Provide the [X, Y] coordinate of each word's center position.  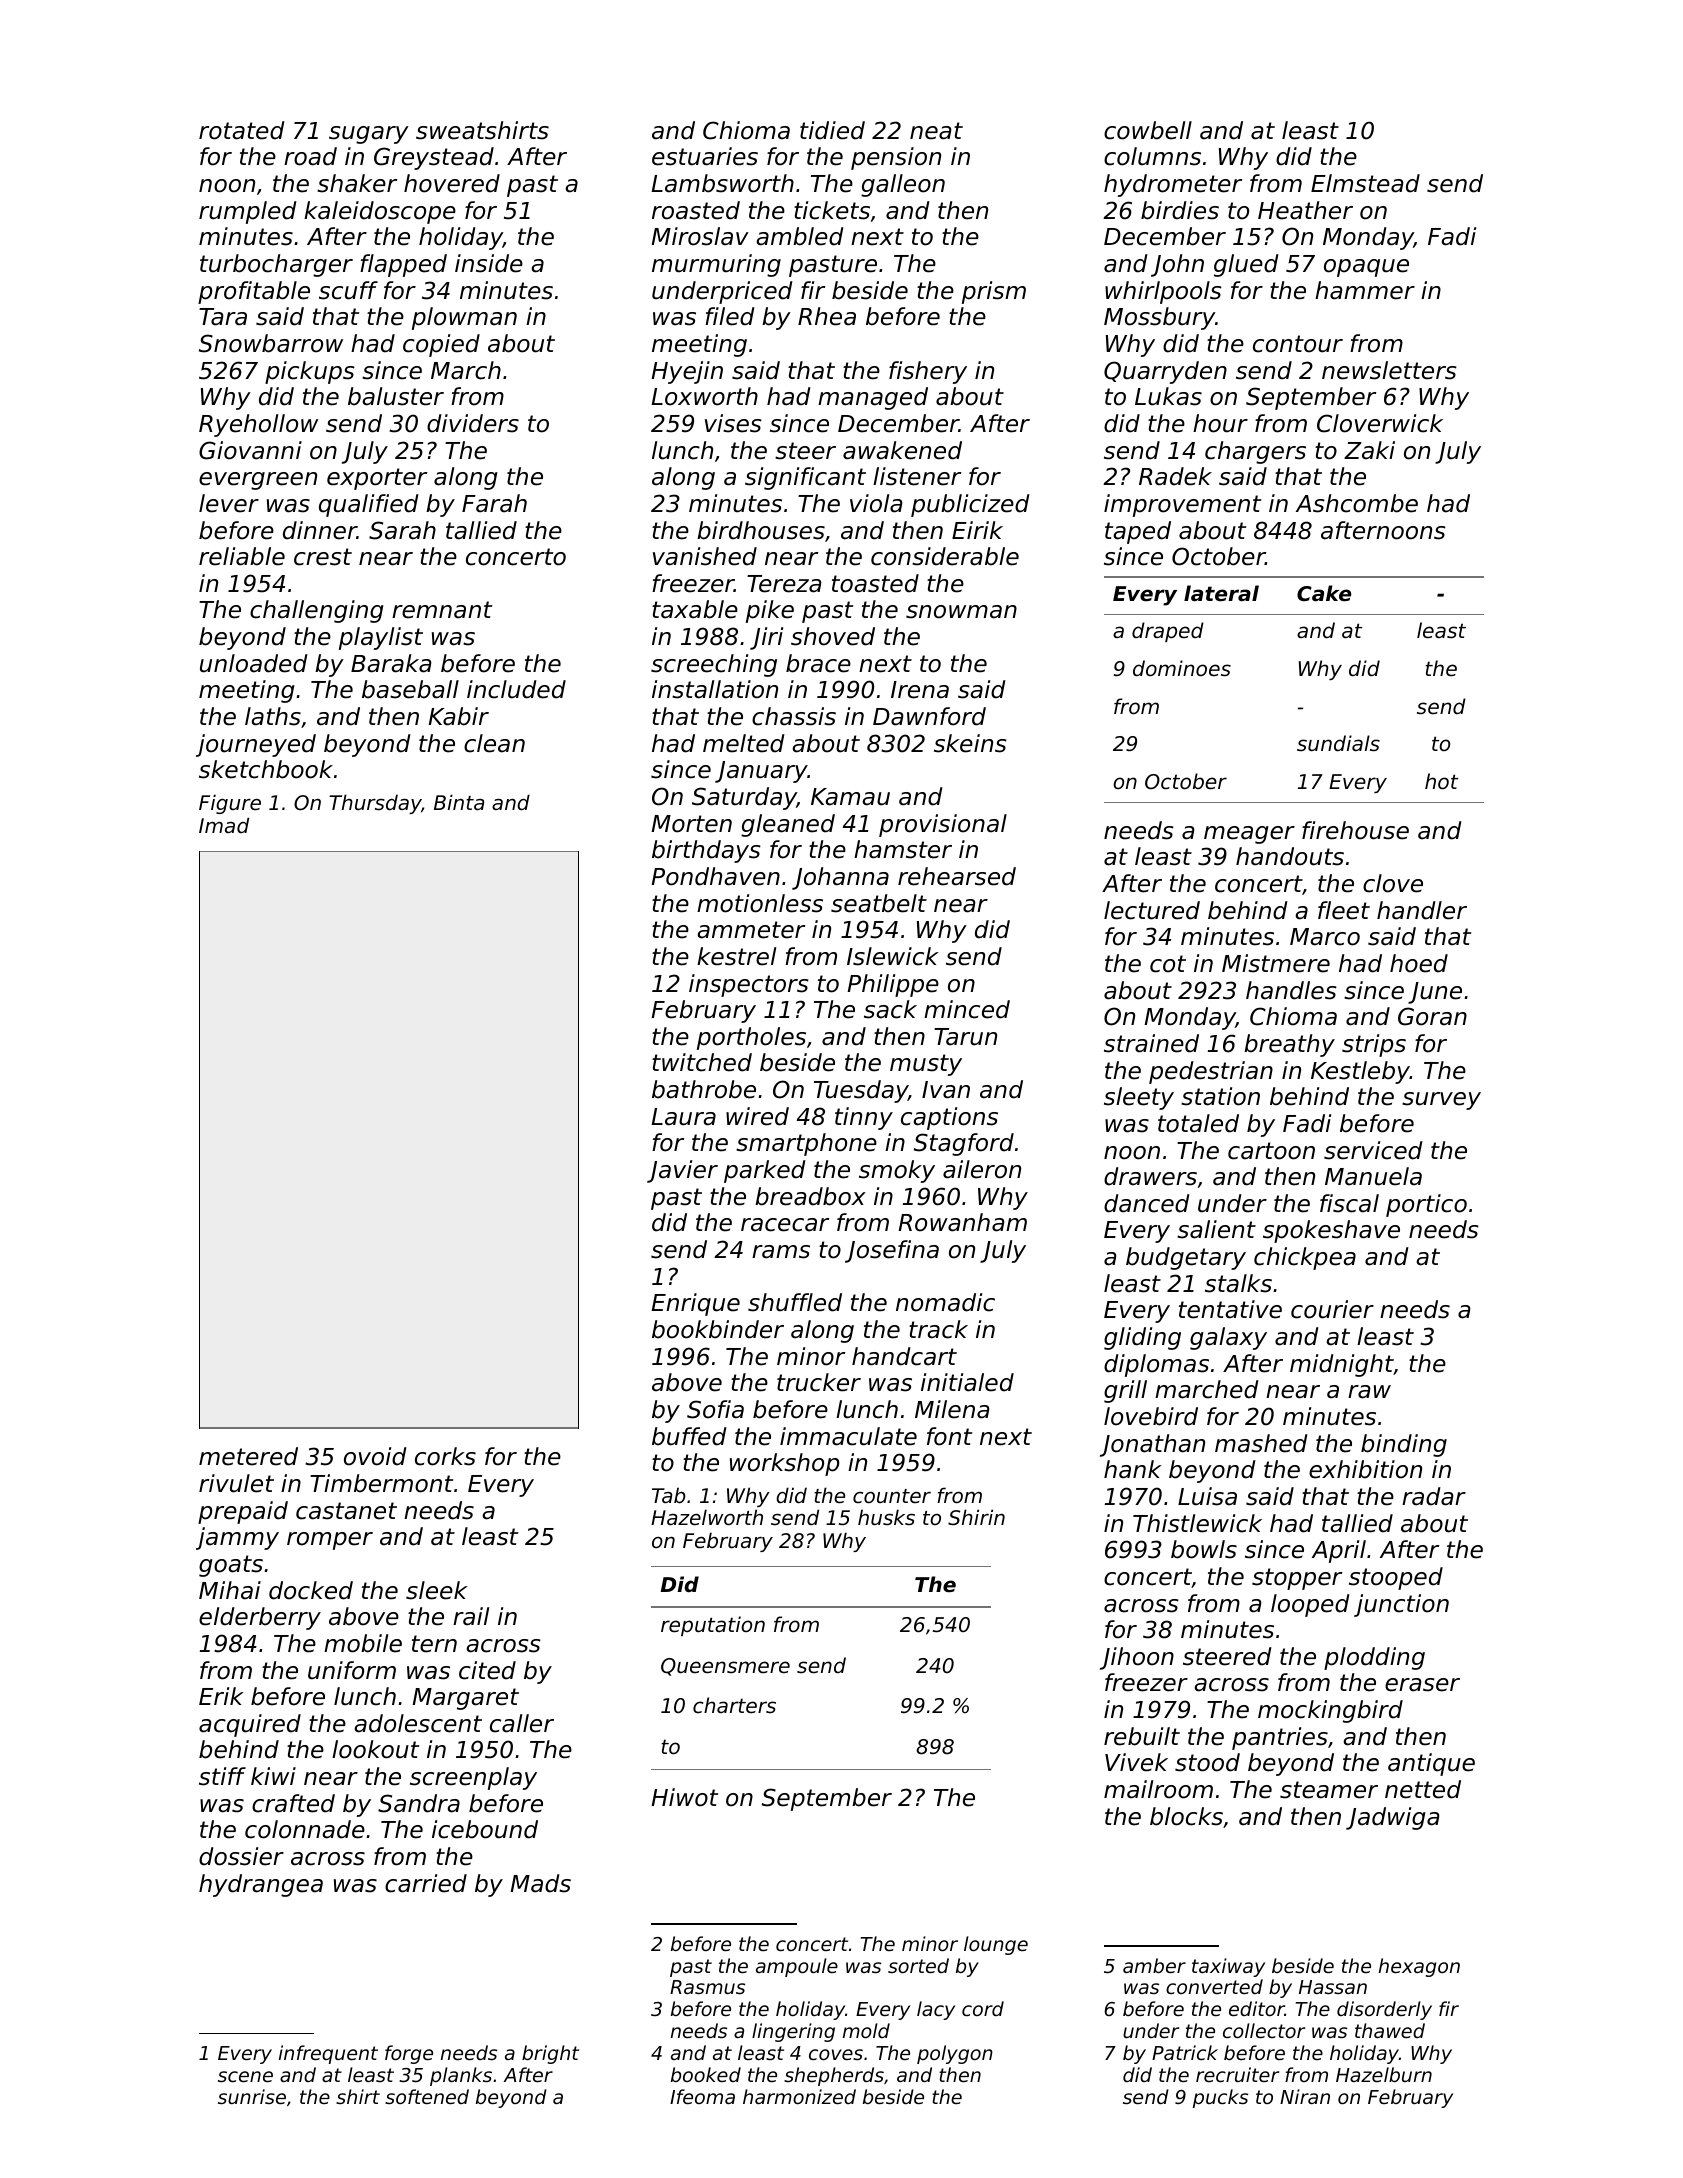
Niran [1305, 2096]
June [1435, 993]
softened [427, 2096]
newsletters [1389, 370]
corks [445, 1456]
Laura [683, 1117]
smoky [897, 1171]
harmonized [799, 2096]
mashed [1261, 1443]
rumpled [248, 212]
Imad [224, 825]
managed [873, 398]
